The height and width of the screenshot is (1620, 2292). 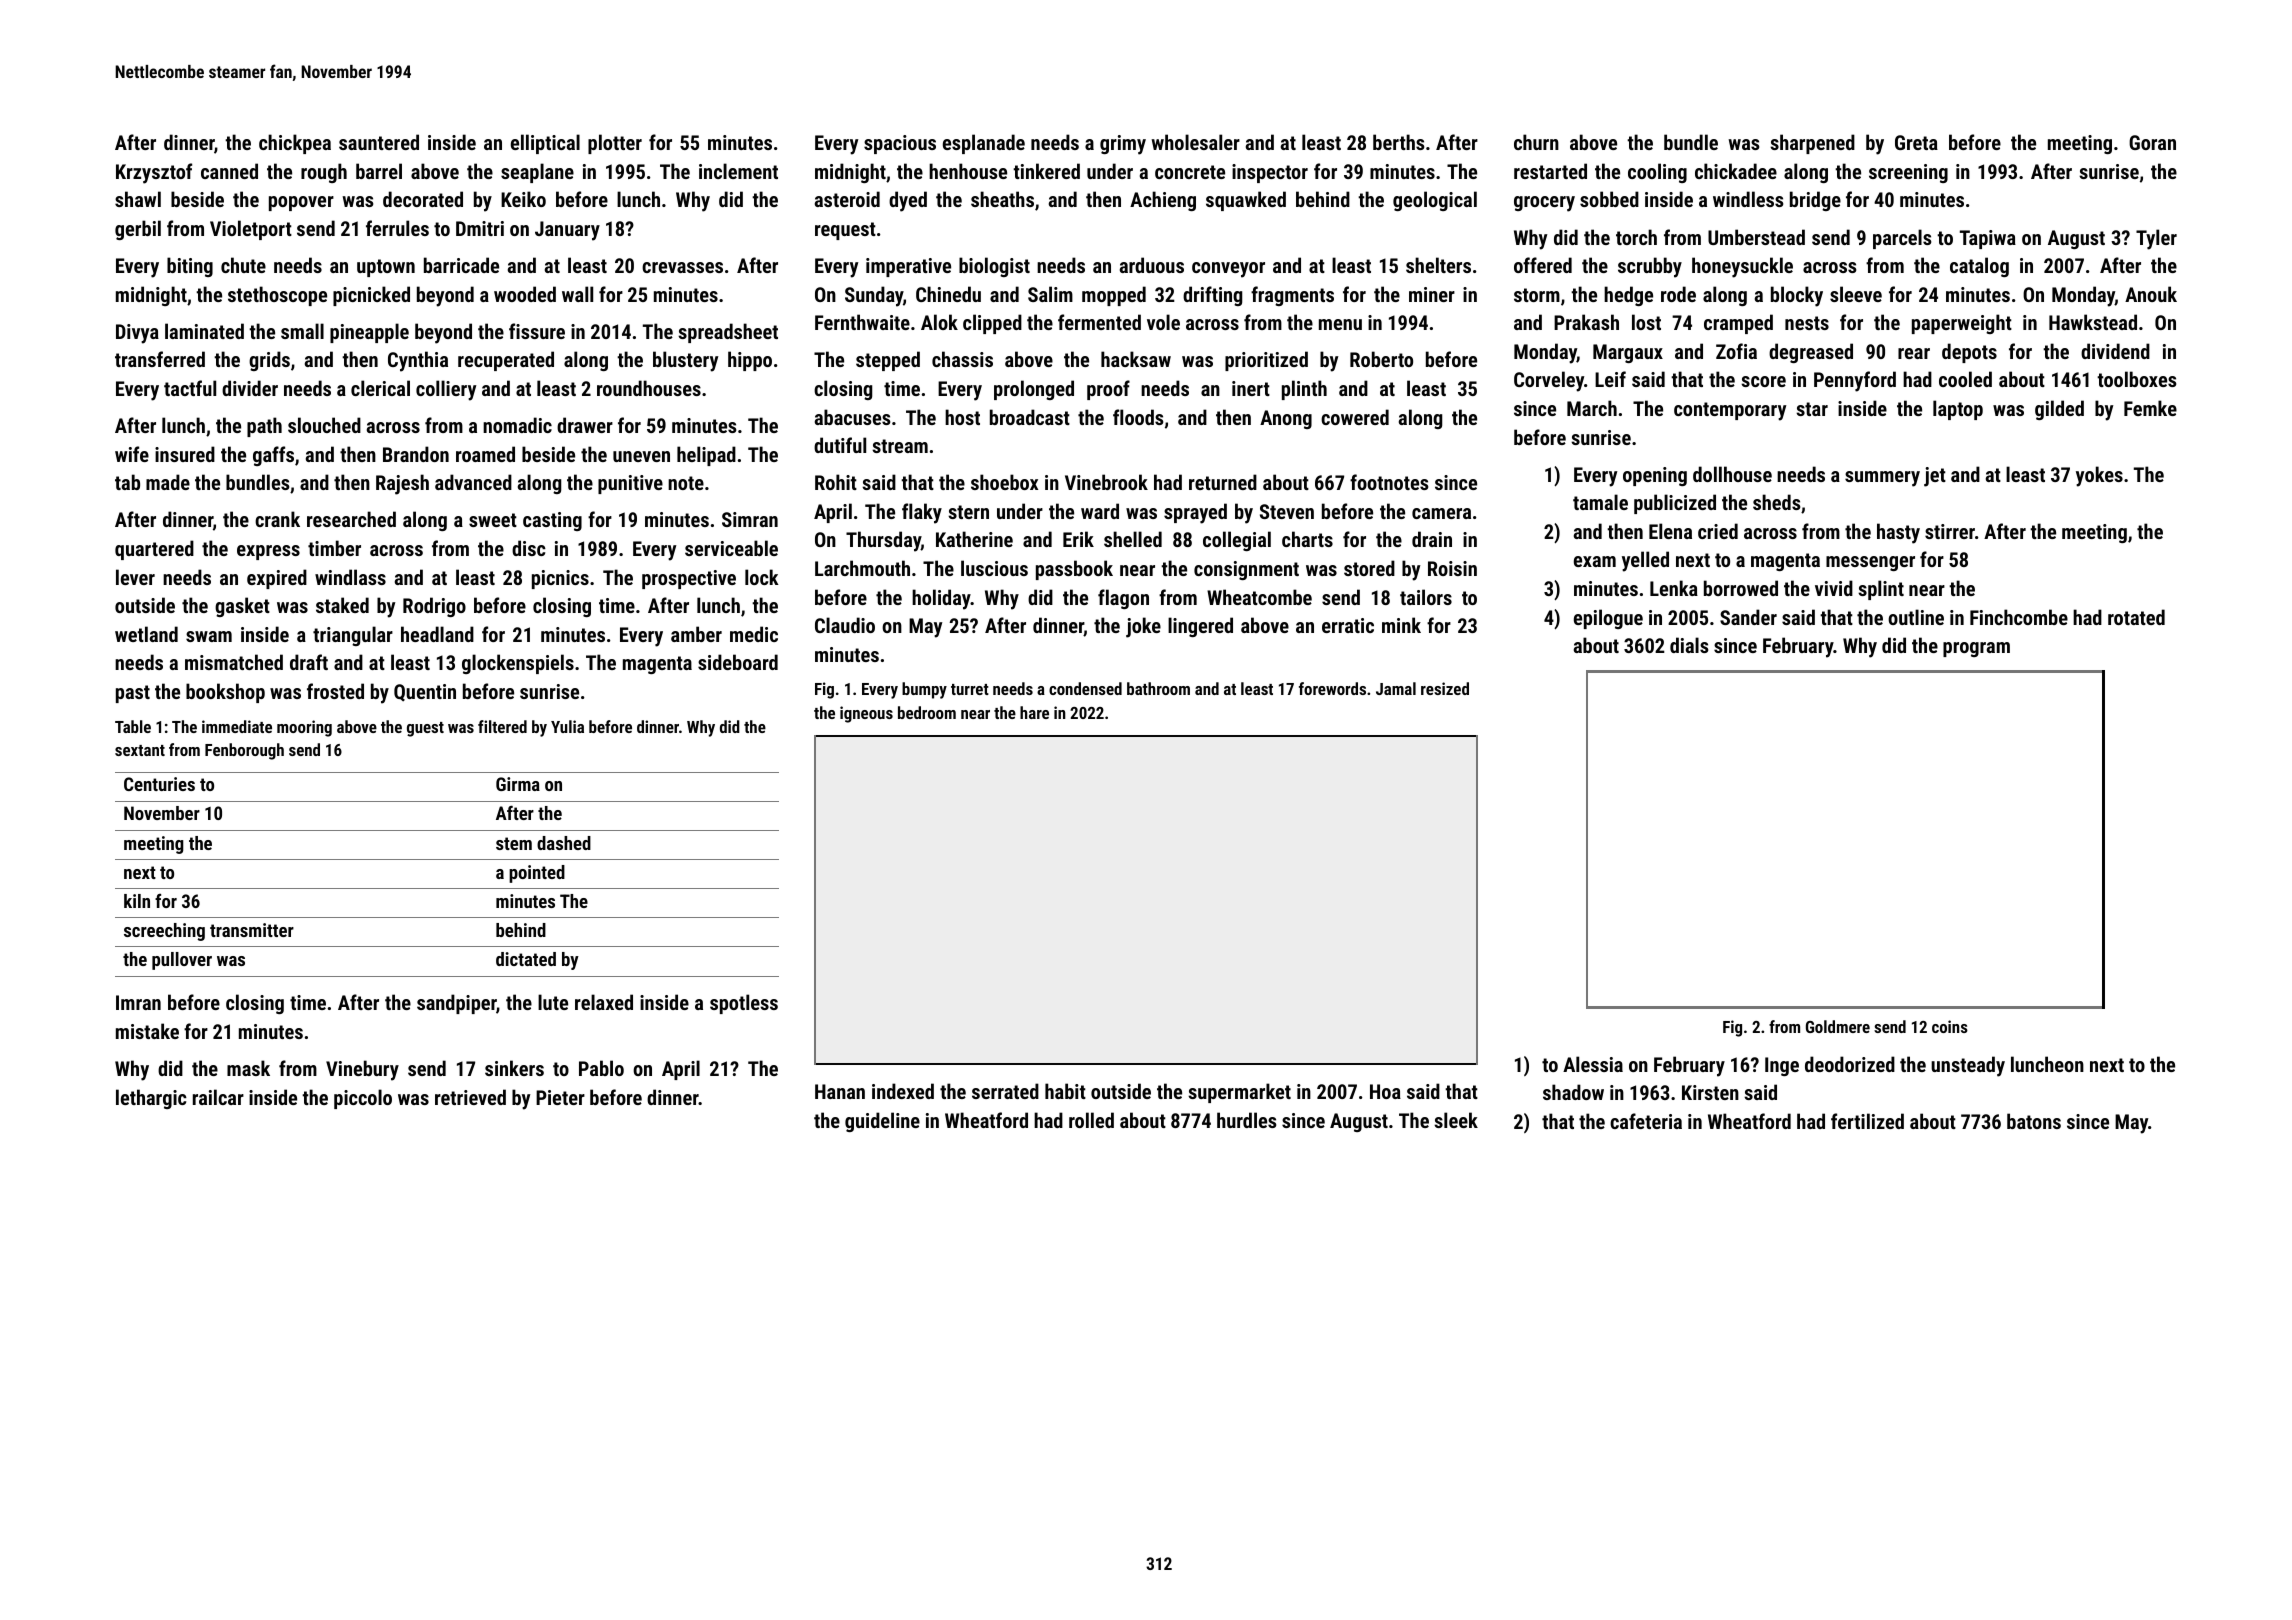 I want to click on spotless, so click(x=744, y=1004).
